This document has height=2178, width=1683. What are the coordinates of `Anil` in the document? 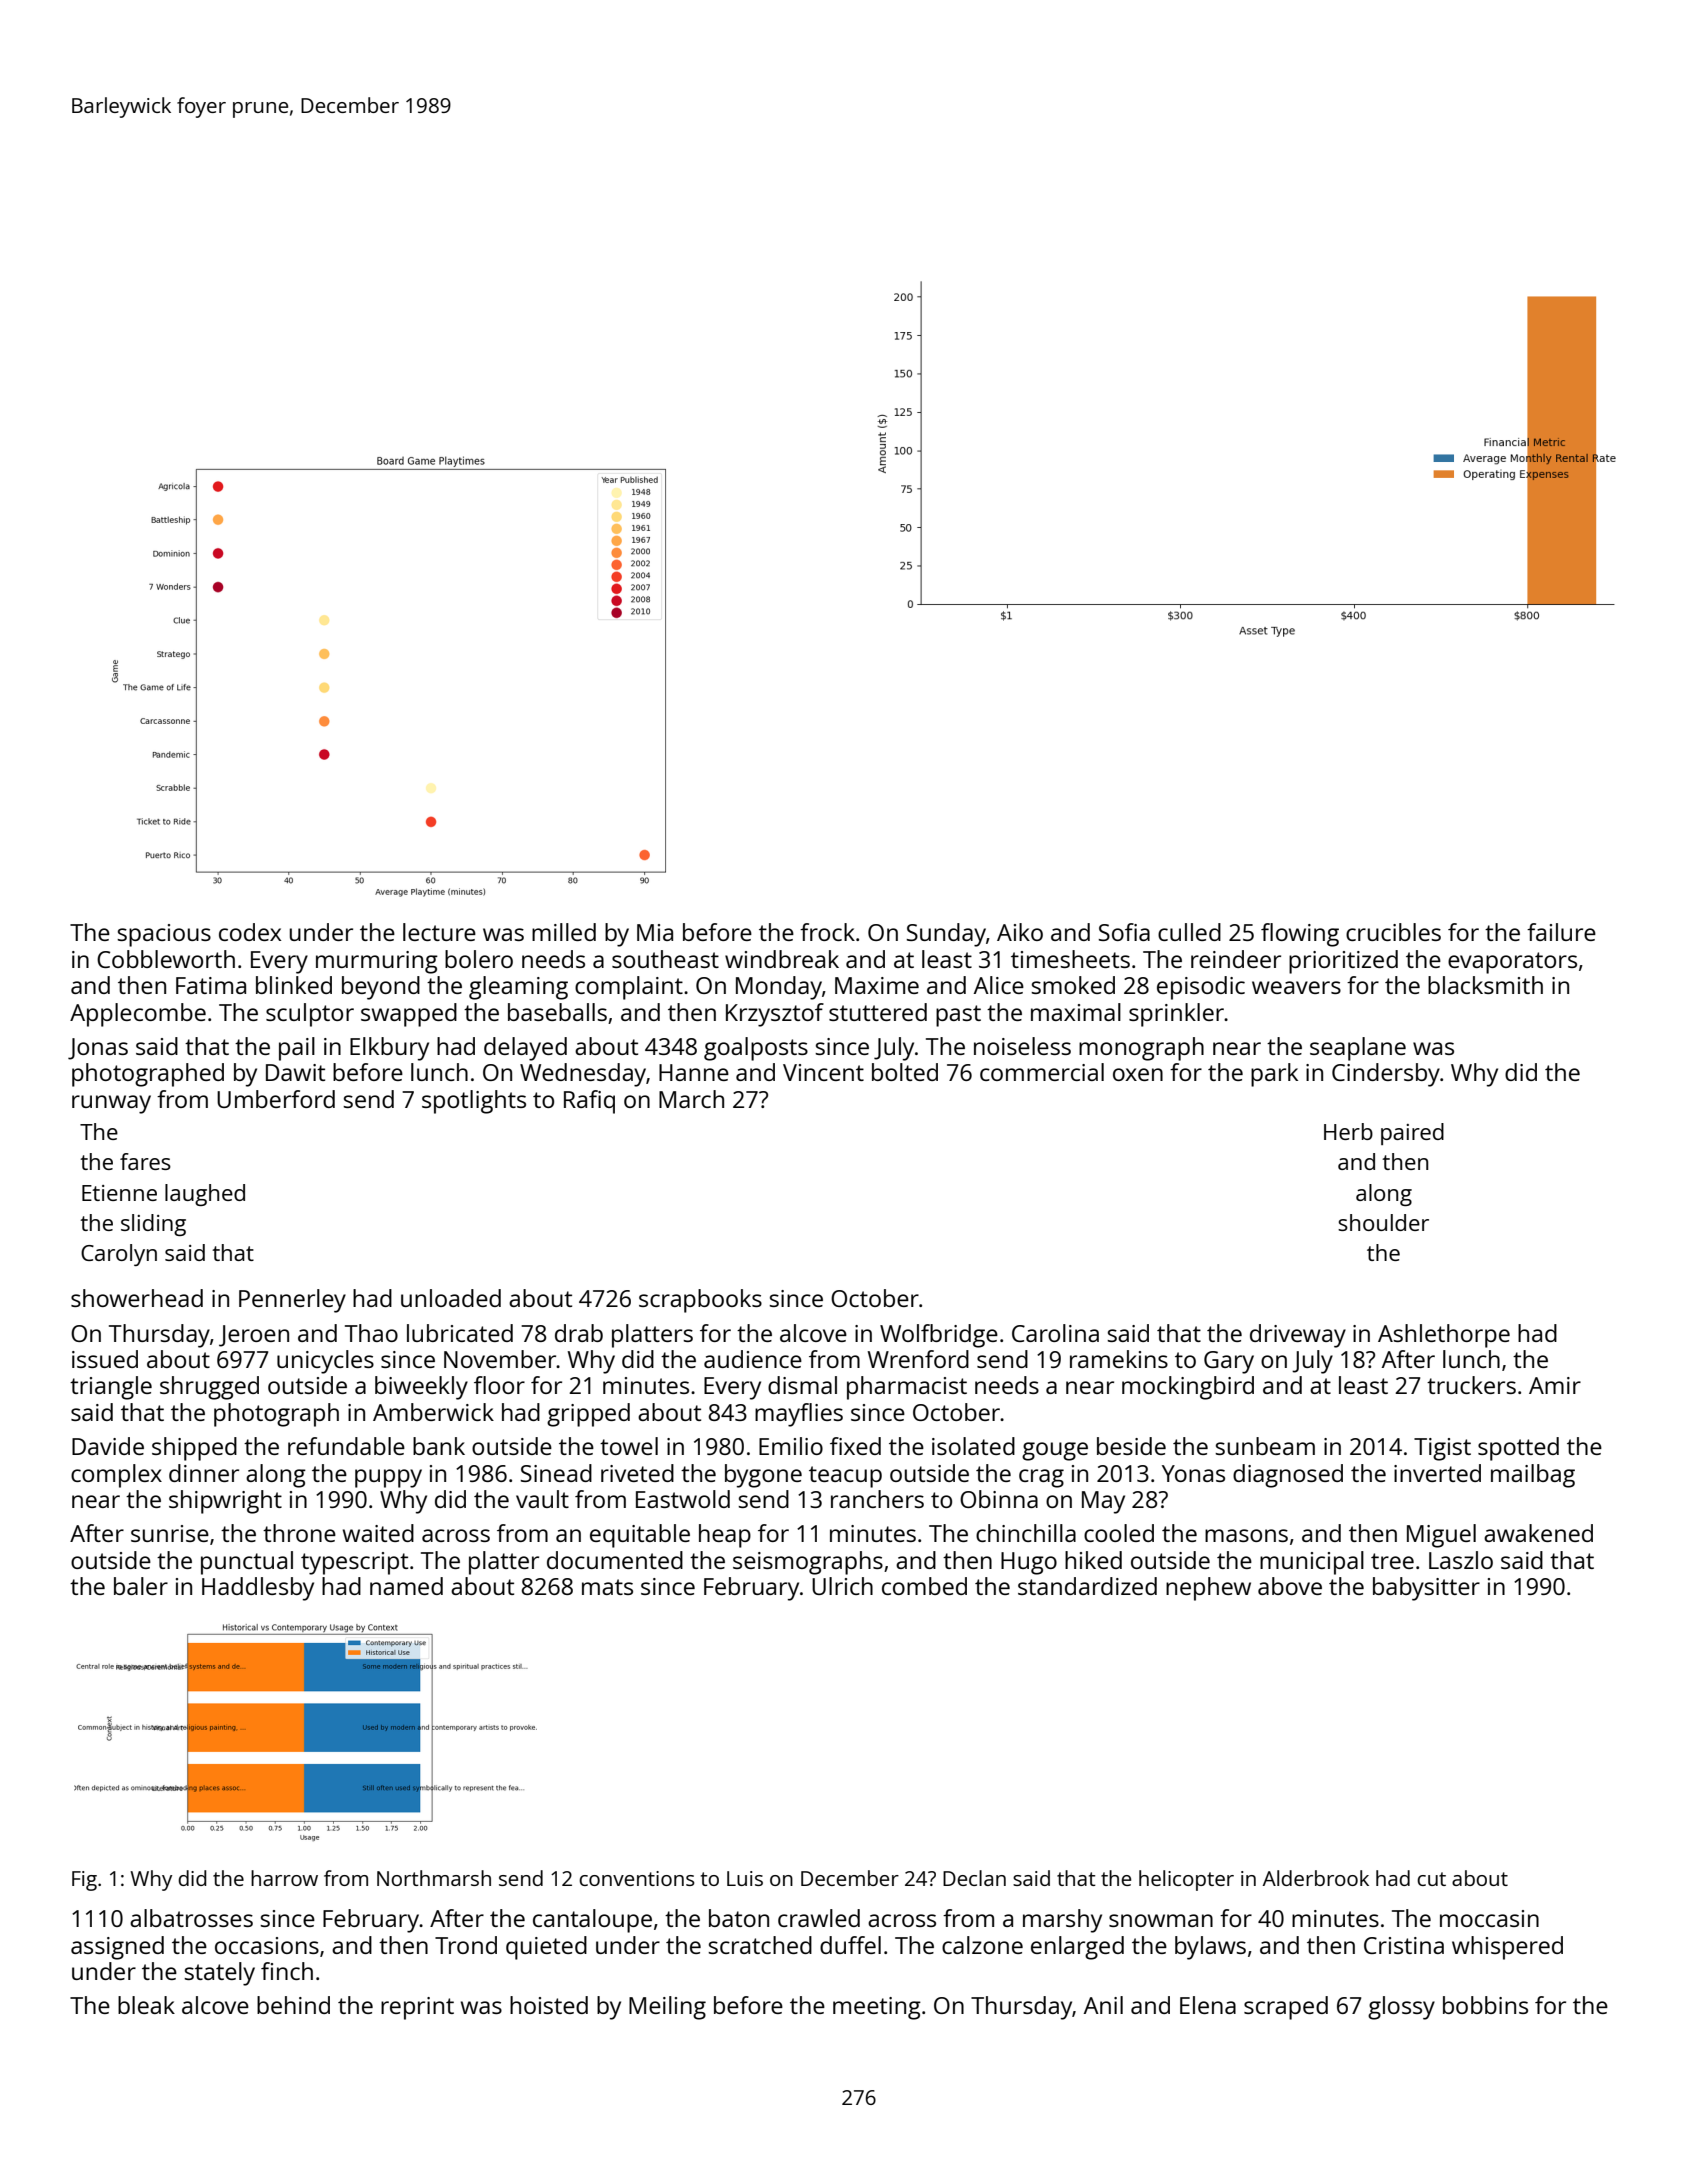 It's located at (1103, 2005).
